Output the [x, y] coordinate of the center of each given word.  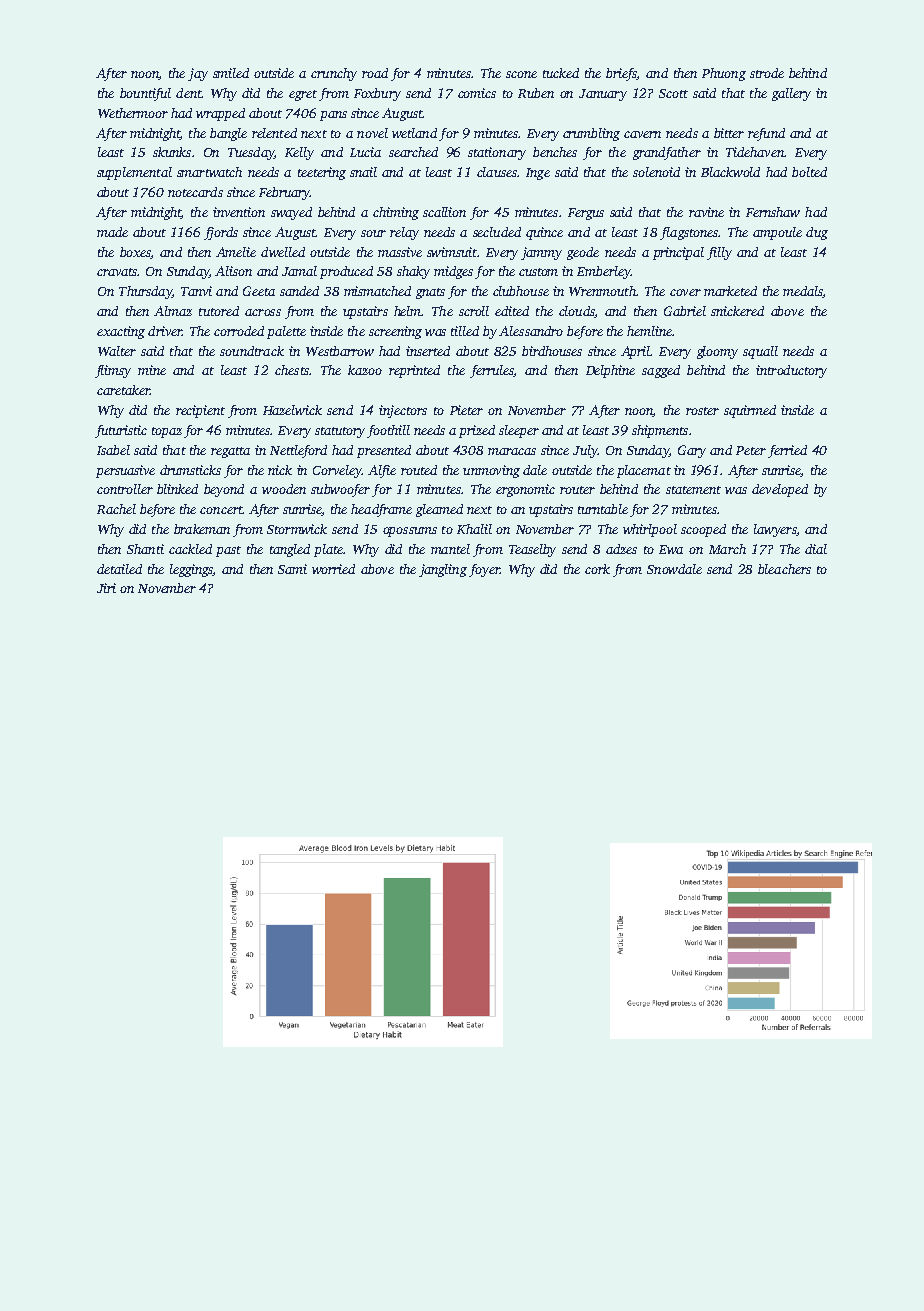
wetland [414, 133]
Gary [692, 451]
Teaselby [532, 550]
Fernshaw [773, 212]
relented [274, 133]
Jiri [106, 588]
